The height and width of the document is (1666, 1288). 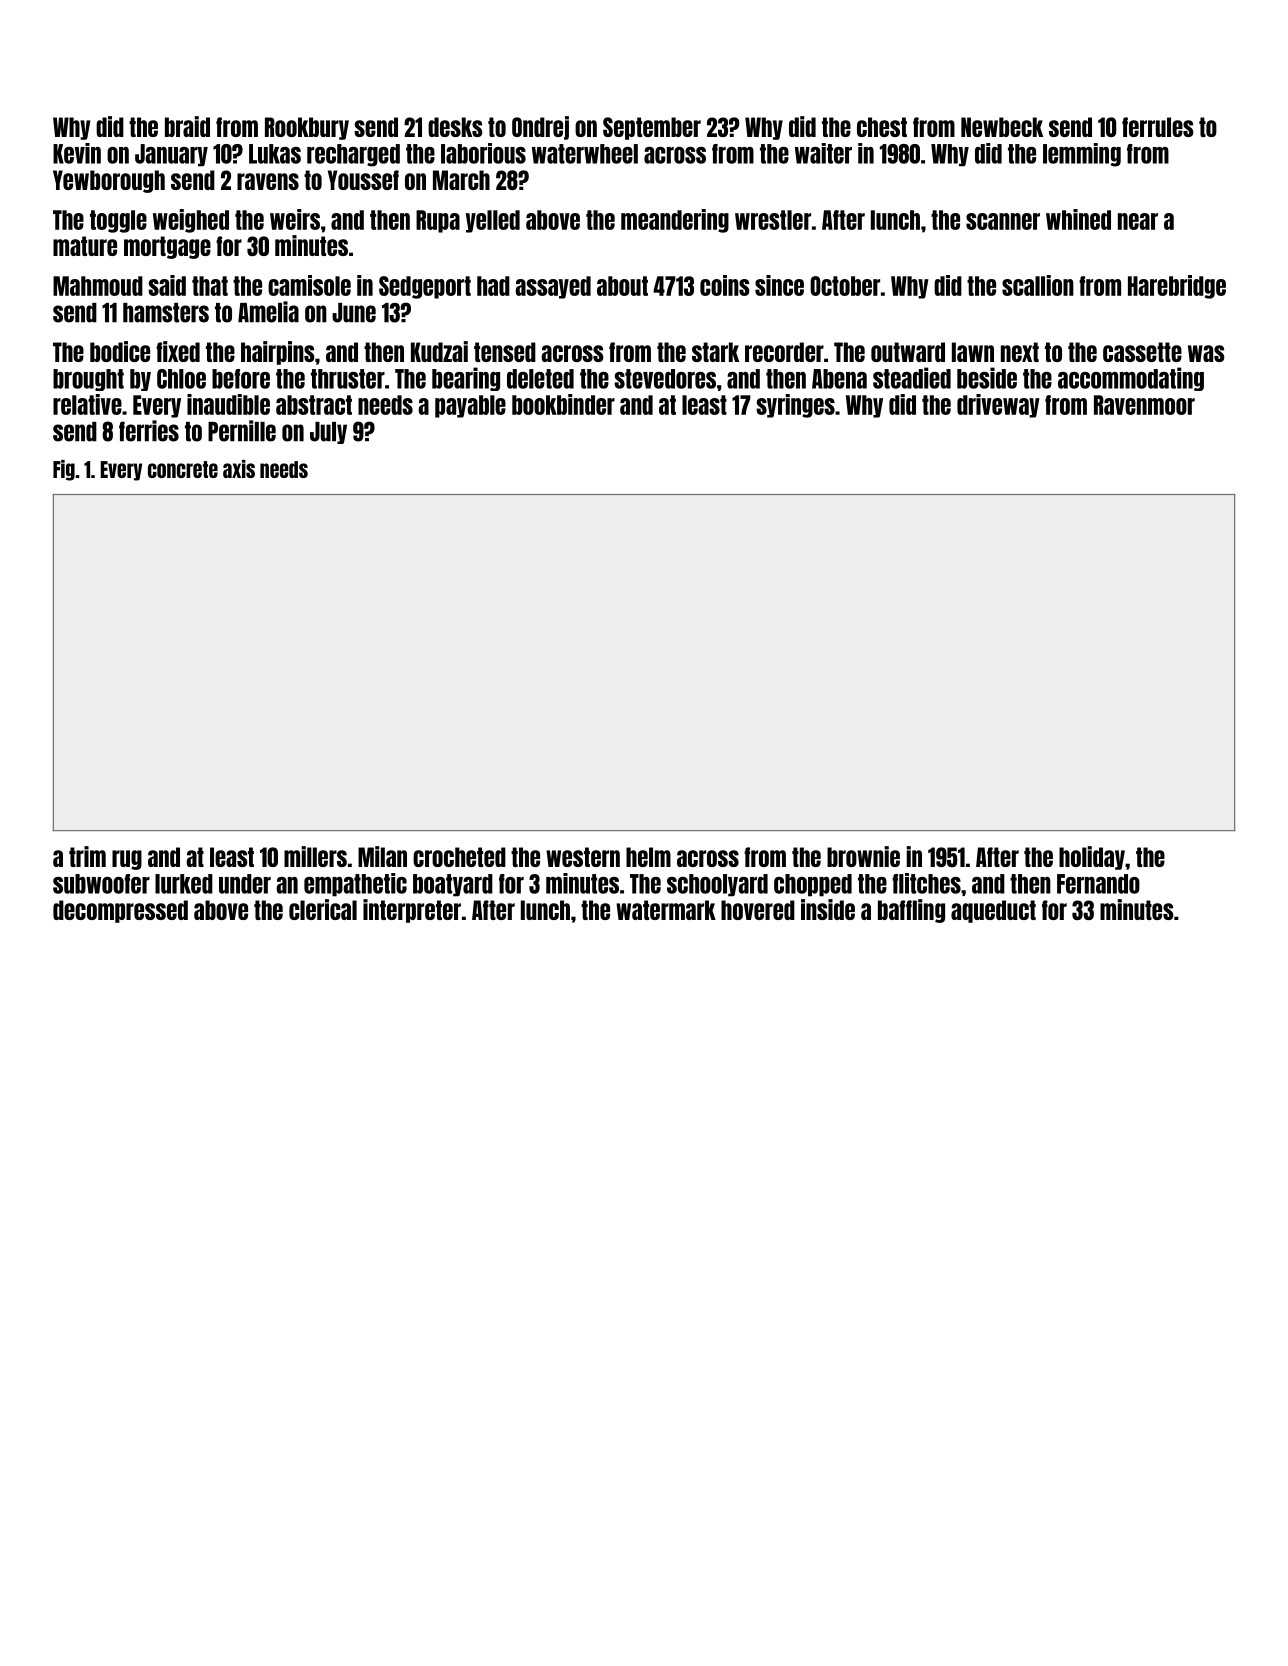 I want to click on bookbinder, so click(x=563, y=404).
